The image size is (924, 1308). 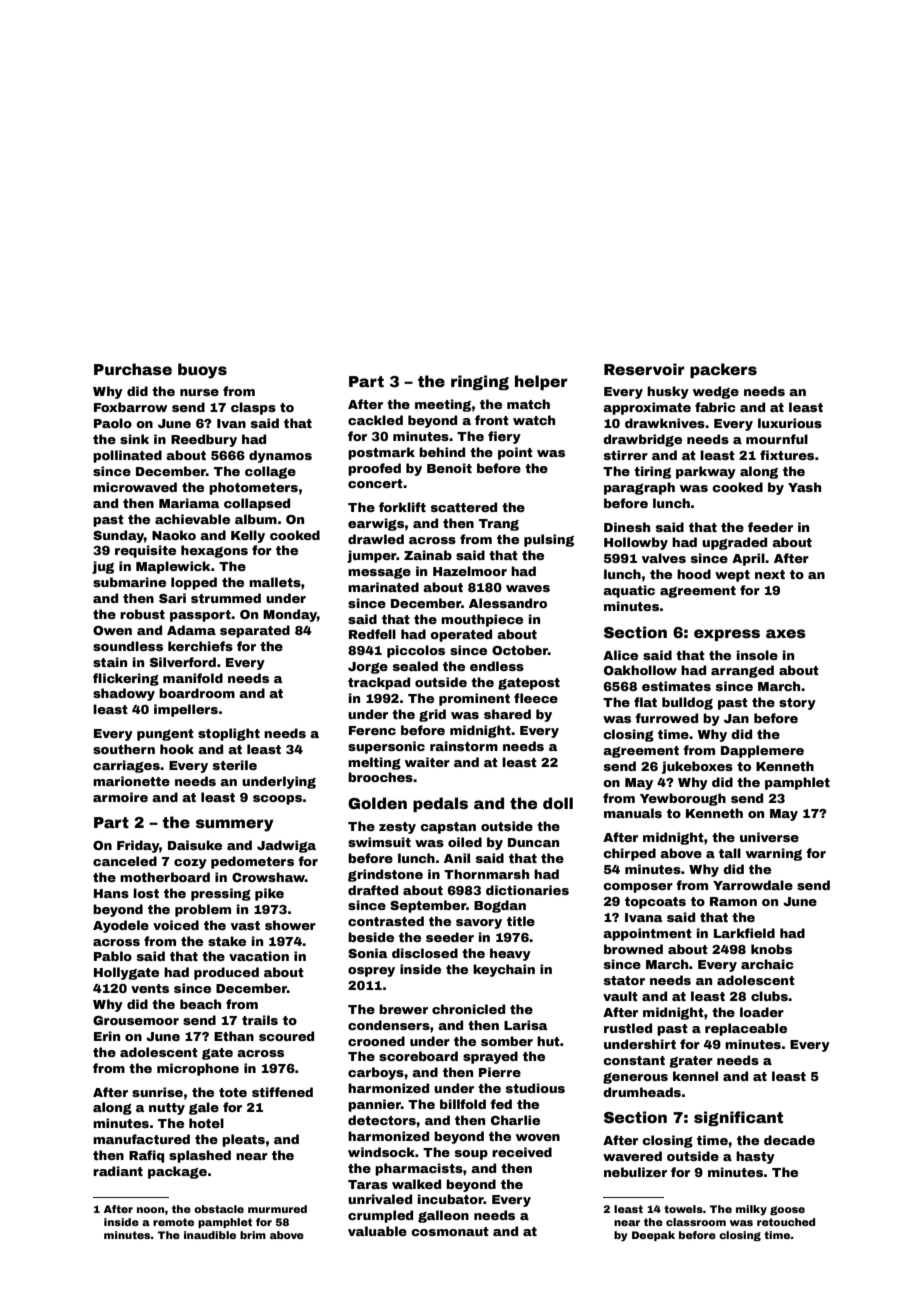 What do you see at coordinates (762, 751) in the screenshot?
I see `Dapplemere` at bounding box center [762, 751].
